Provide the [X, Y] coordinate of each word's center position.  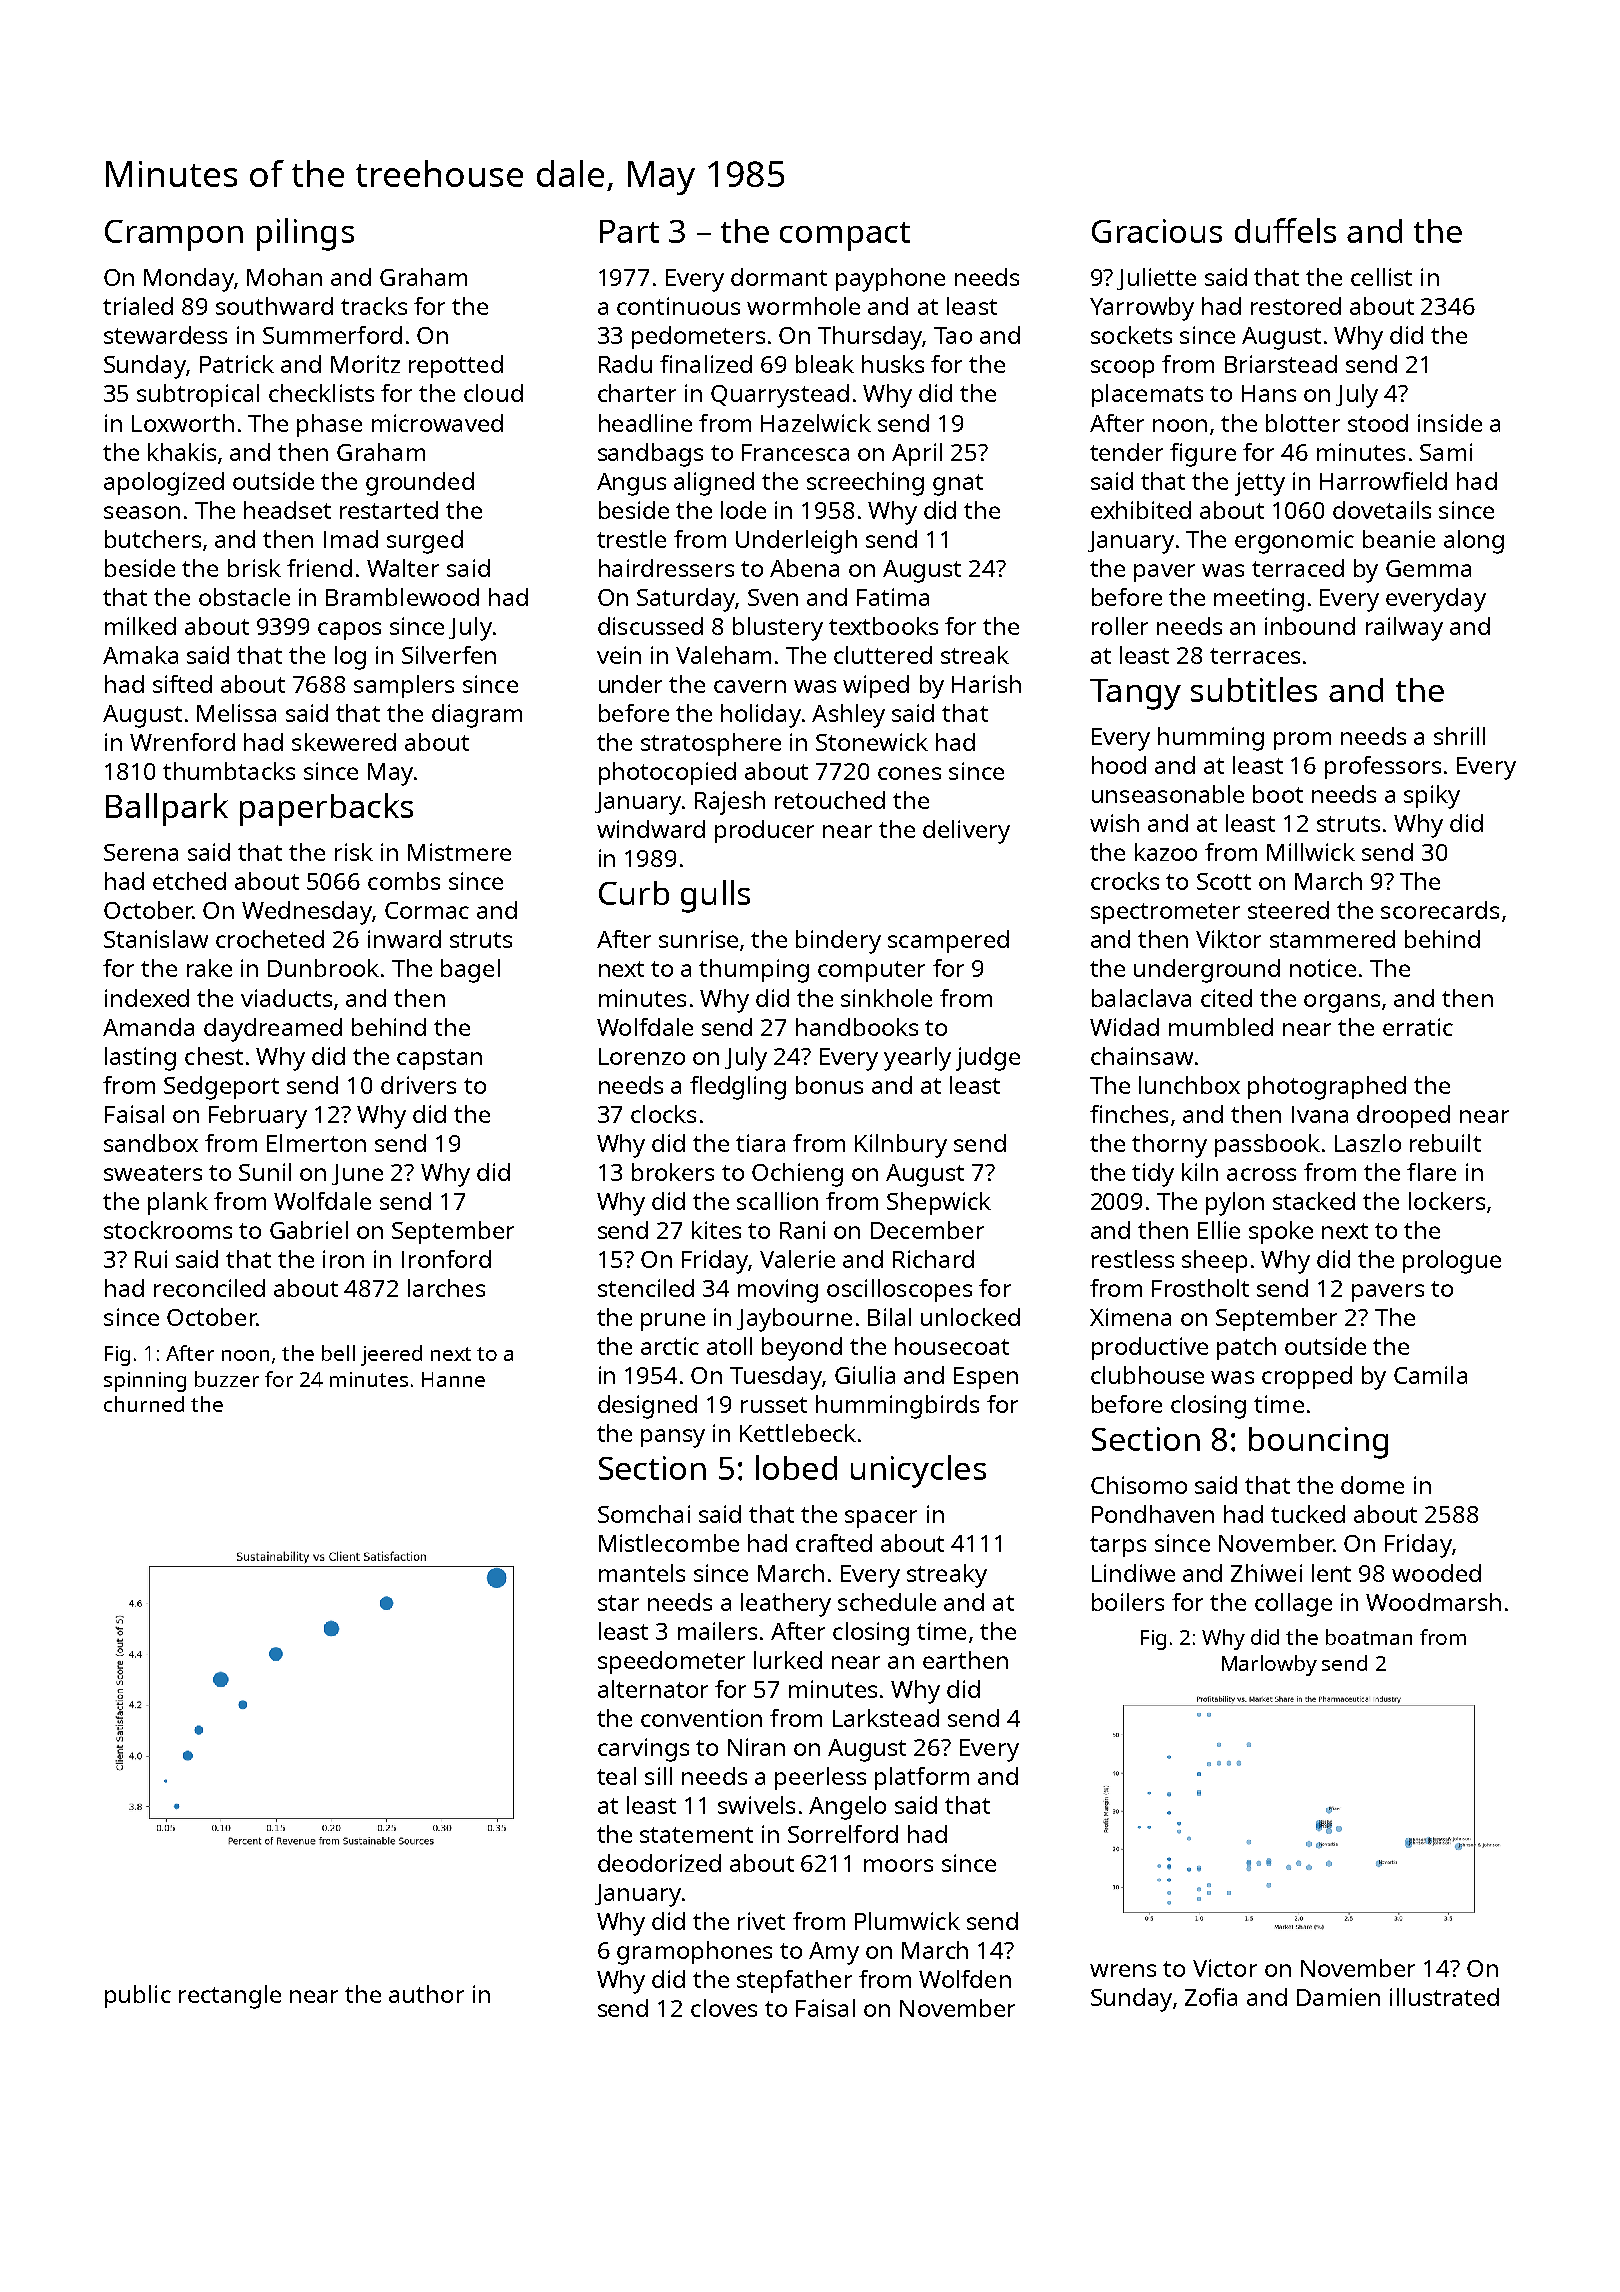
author [426, 1994]
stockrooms [168, 1230]
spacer [881, 1519]
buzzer [227, 1379]
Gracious [1157, 231]
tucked [1308, 1514]
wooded [1436, 1573]
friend [319, 568]
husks [893, 364]
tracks [374, 306]
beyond [802, 1349]
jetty [1260, 484]
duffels [1285, 230]
